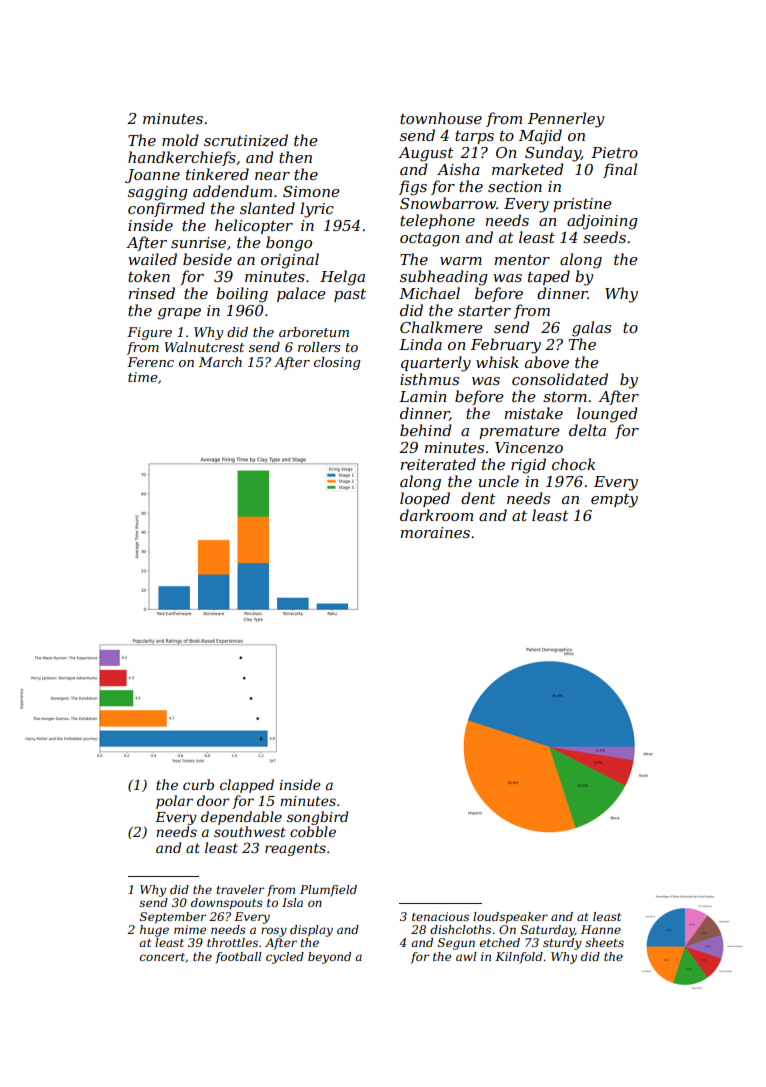 This screenshot has height=1087, width=766. Describe the element at coordinates (241, 818) in the screenshot. I see `dependable` at that location.
